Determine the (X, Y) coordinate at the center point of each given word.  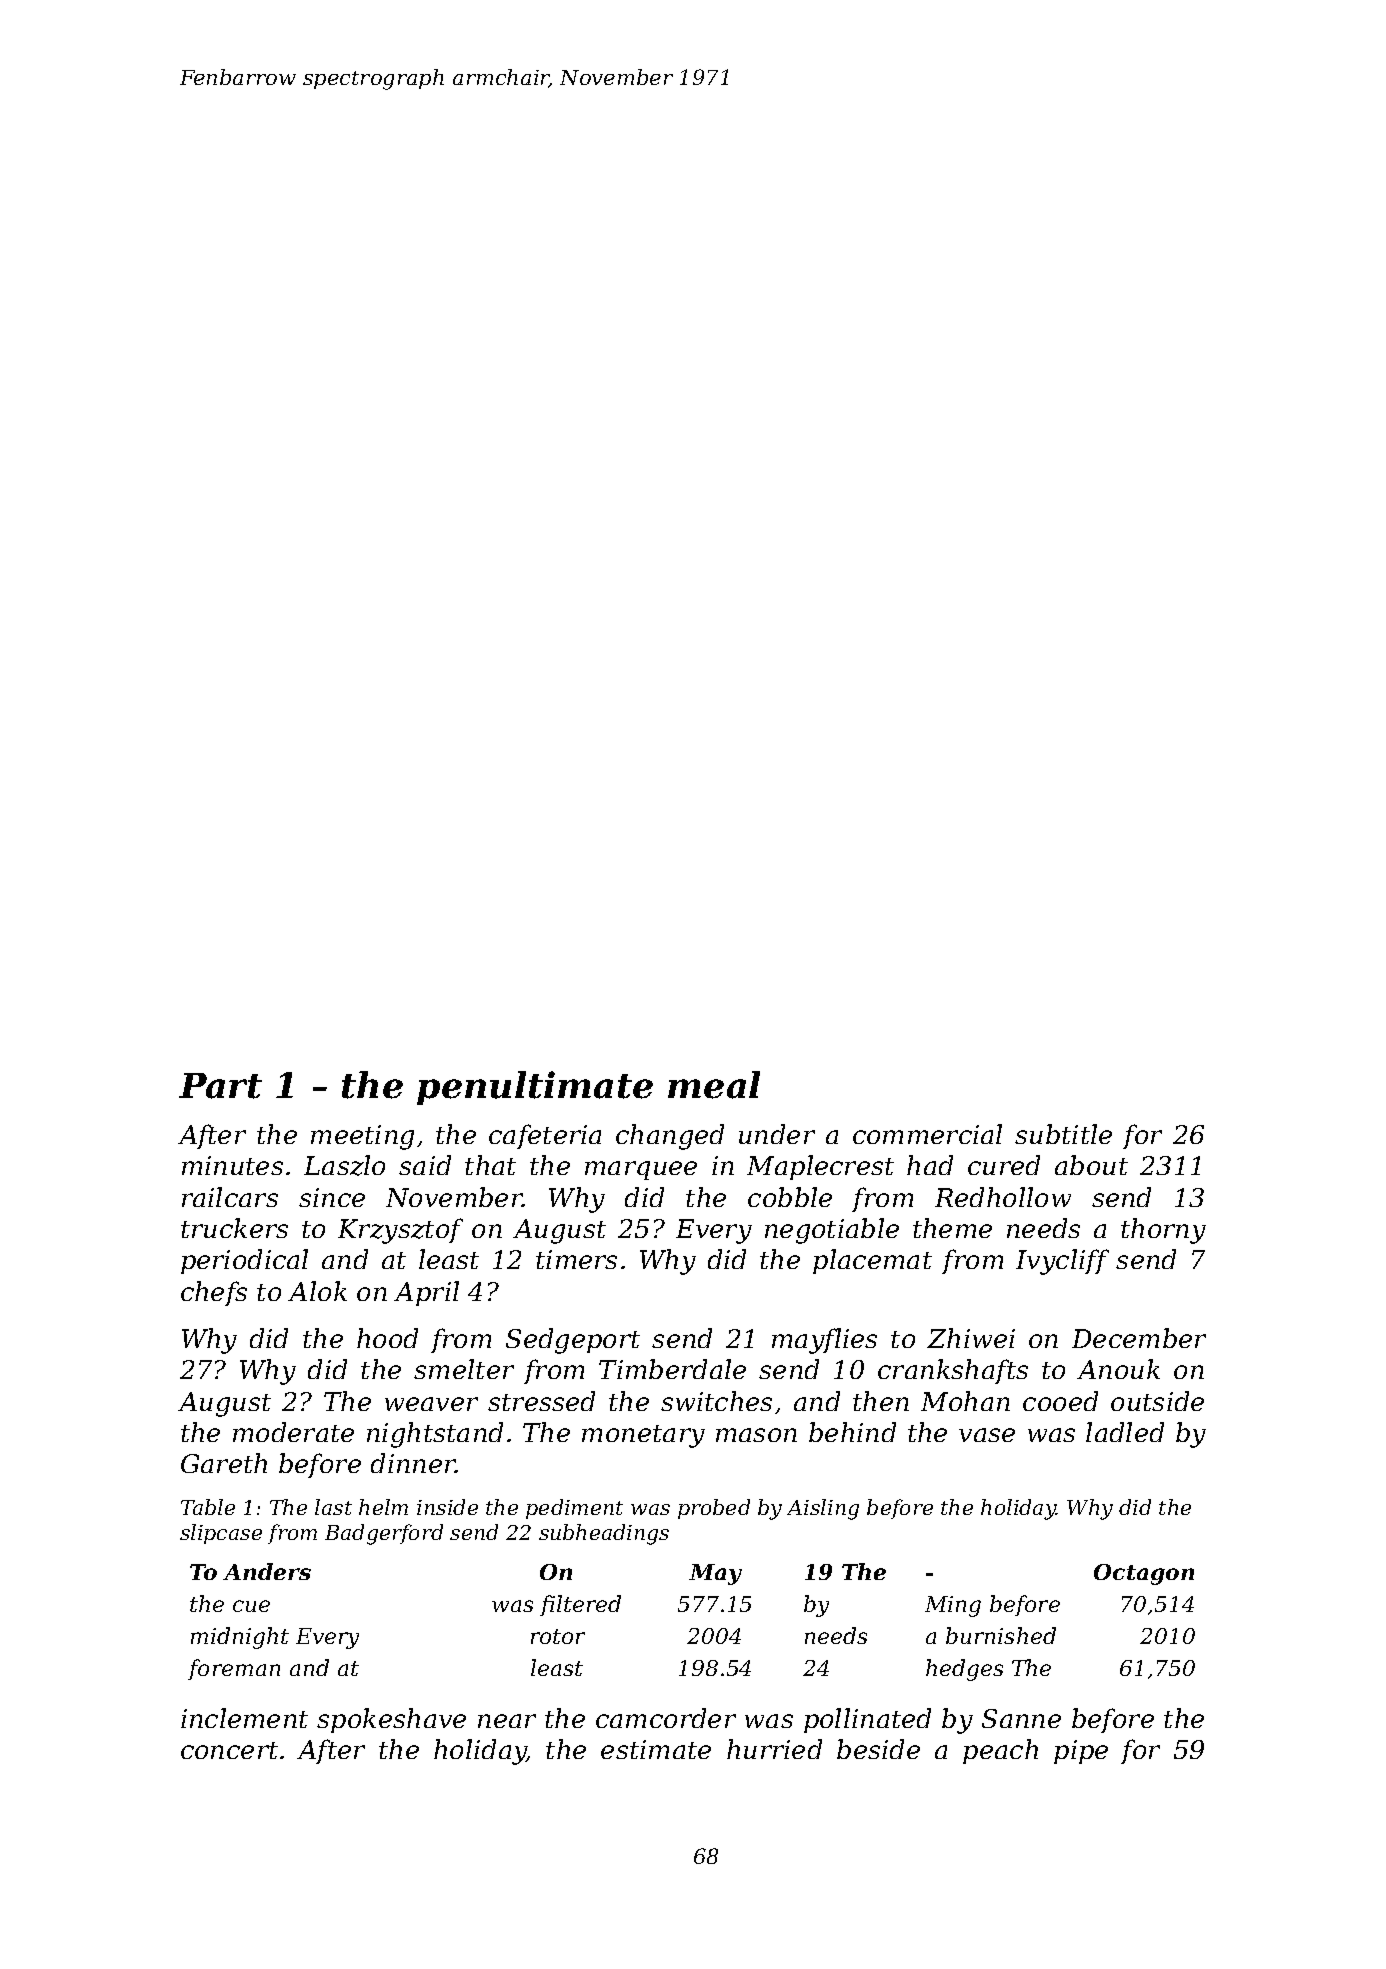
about (1091, 1165)
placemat (872, 1261)
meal (714, 1085)
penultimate (535, 1088)
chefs (214, 1293)
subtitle (1063, 1134)
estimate (656, 1749)
